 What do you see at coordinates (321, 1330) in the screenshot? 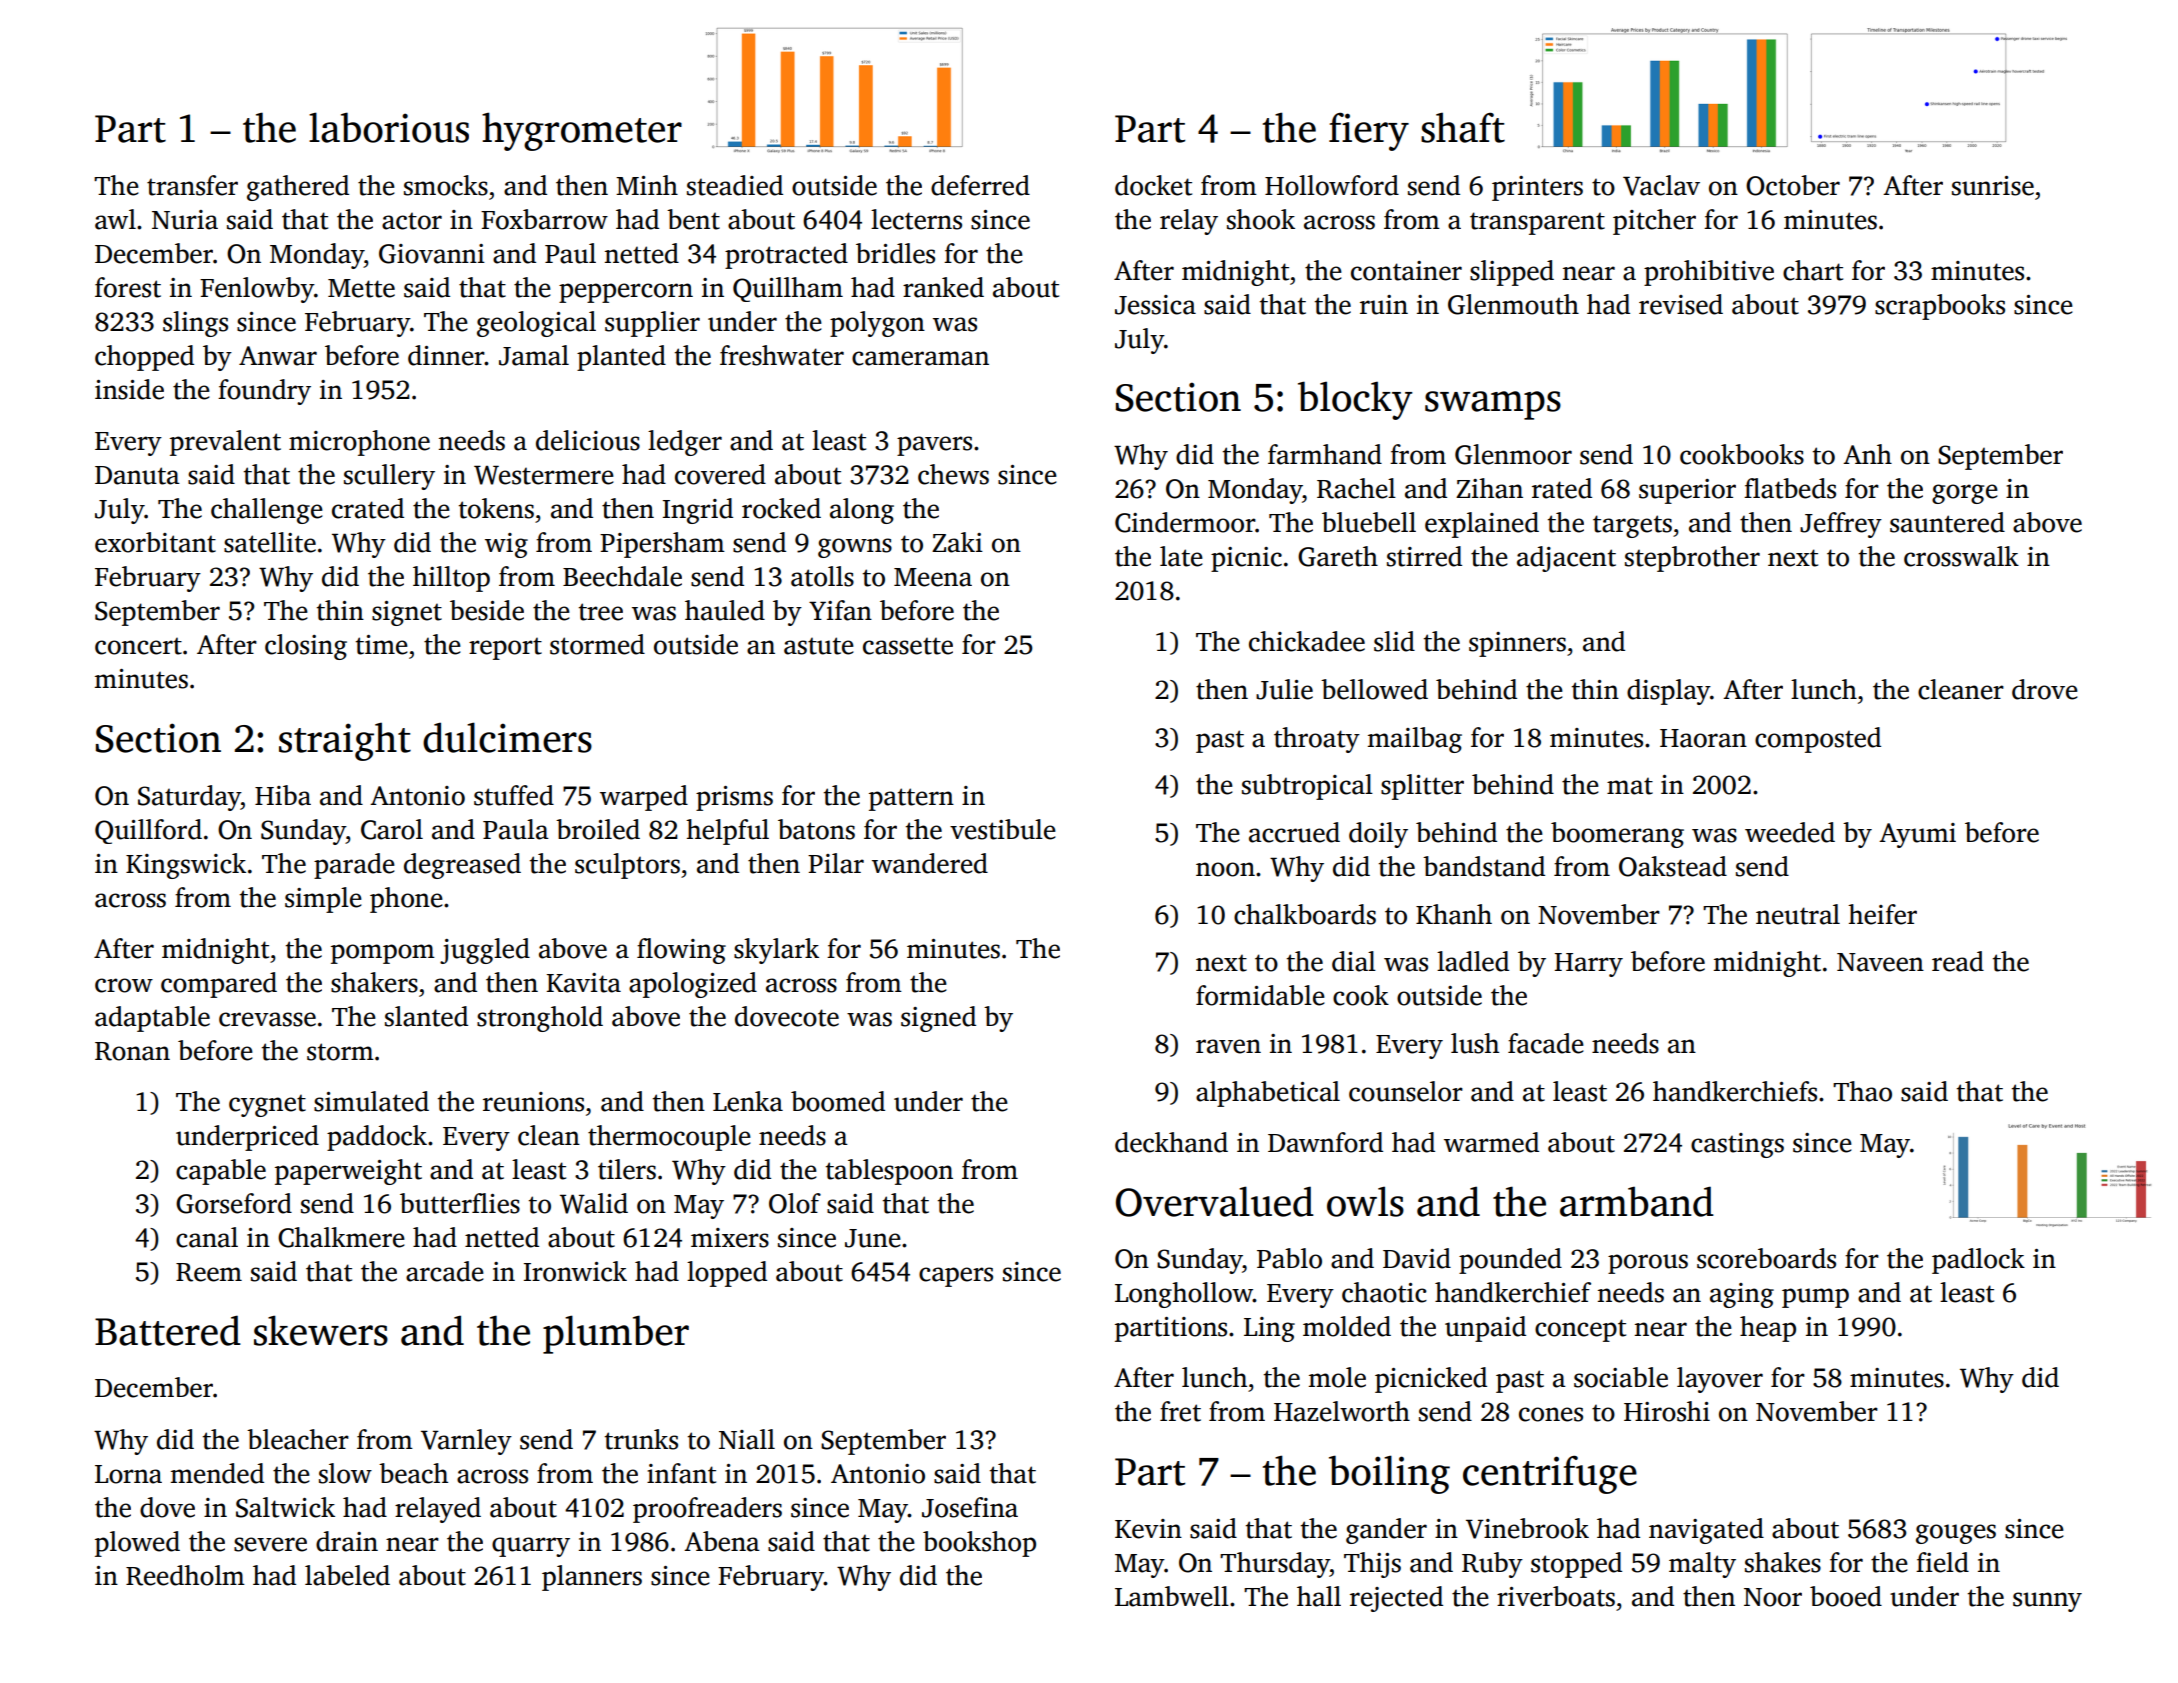
I see `skewers` at bounding box center [321, 1330].
